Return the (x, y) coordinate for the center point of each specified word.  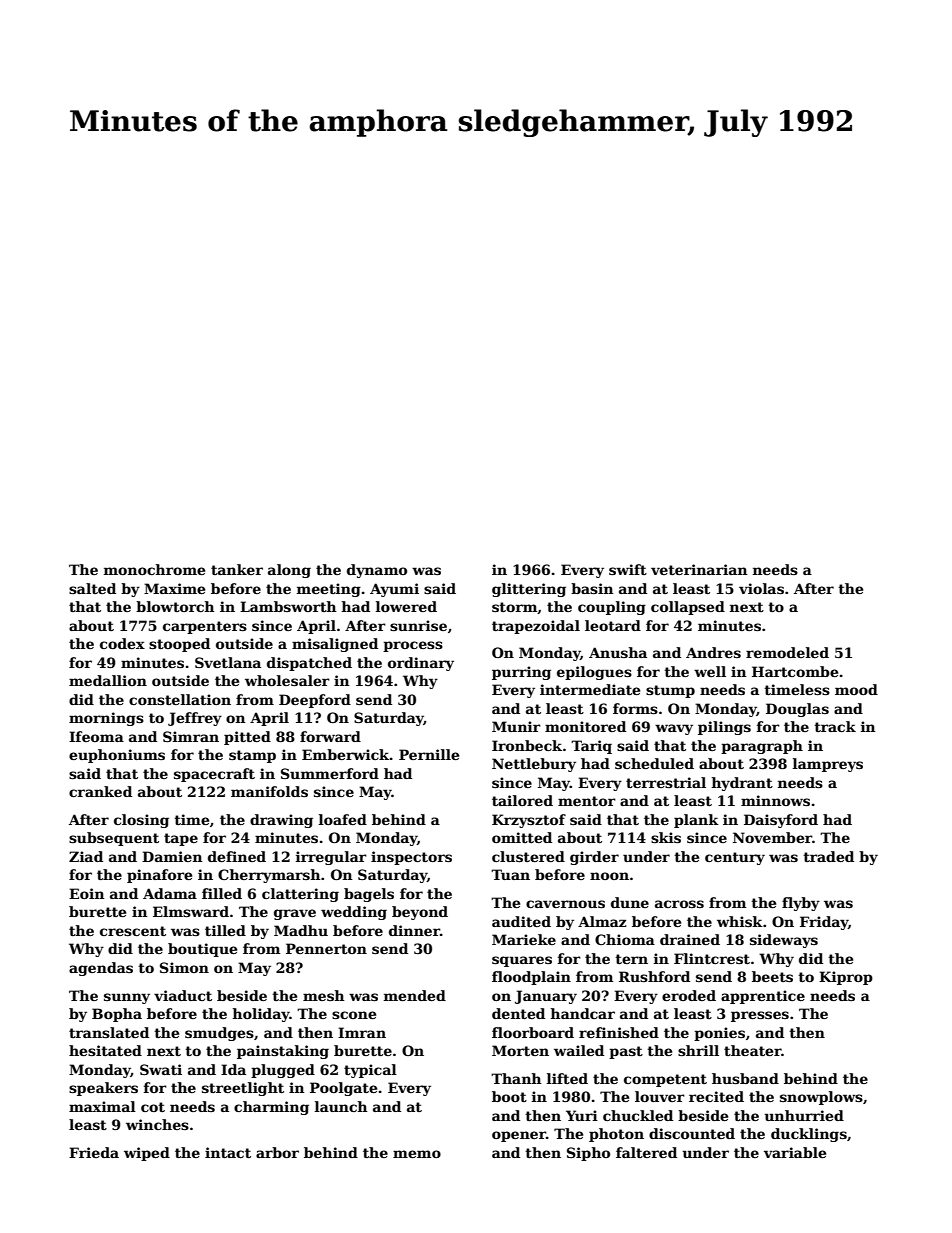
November (772, 837)
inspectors (411, 858)
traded (828, 856)
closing (141, 821)
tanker (237, 569)
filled (222, 893)
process (413, 646)
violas (761, 588)
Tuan (510, 874)
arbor (277, 1152)
